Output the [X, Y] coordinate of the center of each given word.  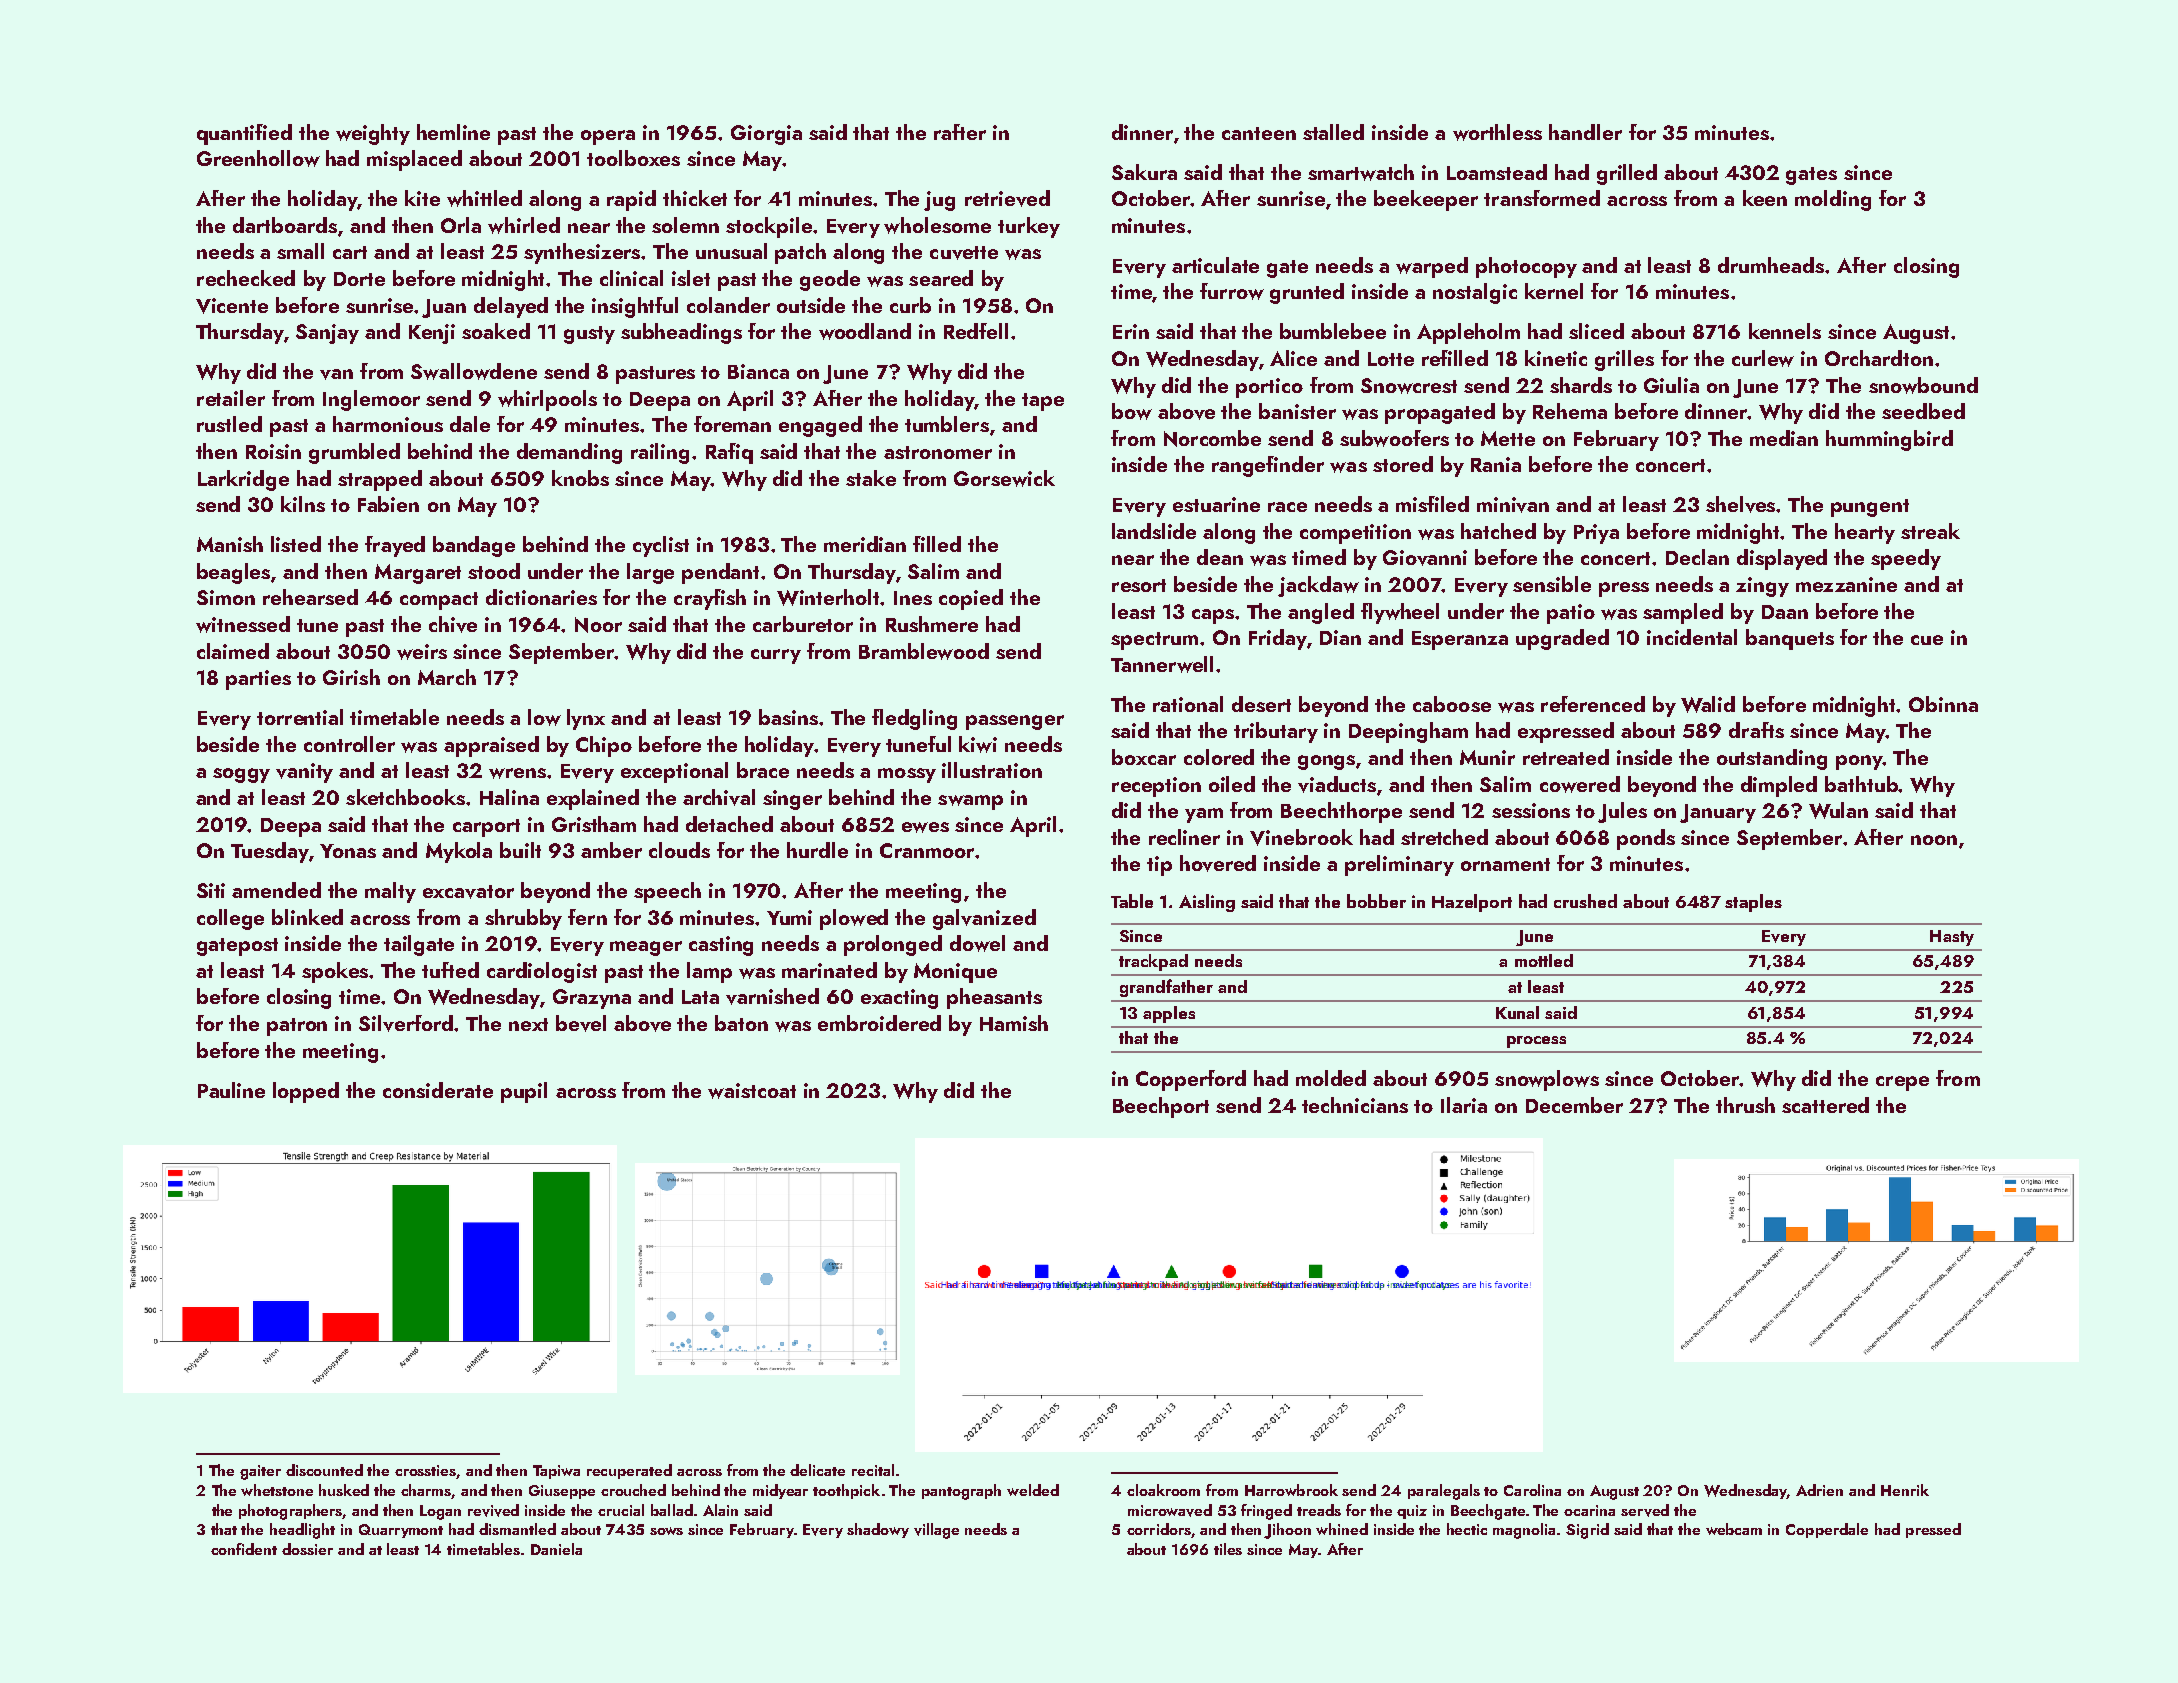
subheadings [681, 333]
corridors [1159, 1530]
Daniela [556, 1549]
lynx [586, 719]
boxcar [1144, 757]
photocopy [1526, 267]
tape [1043, 402]
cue [1927, 640]
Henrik [1905, 1490]
